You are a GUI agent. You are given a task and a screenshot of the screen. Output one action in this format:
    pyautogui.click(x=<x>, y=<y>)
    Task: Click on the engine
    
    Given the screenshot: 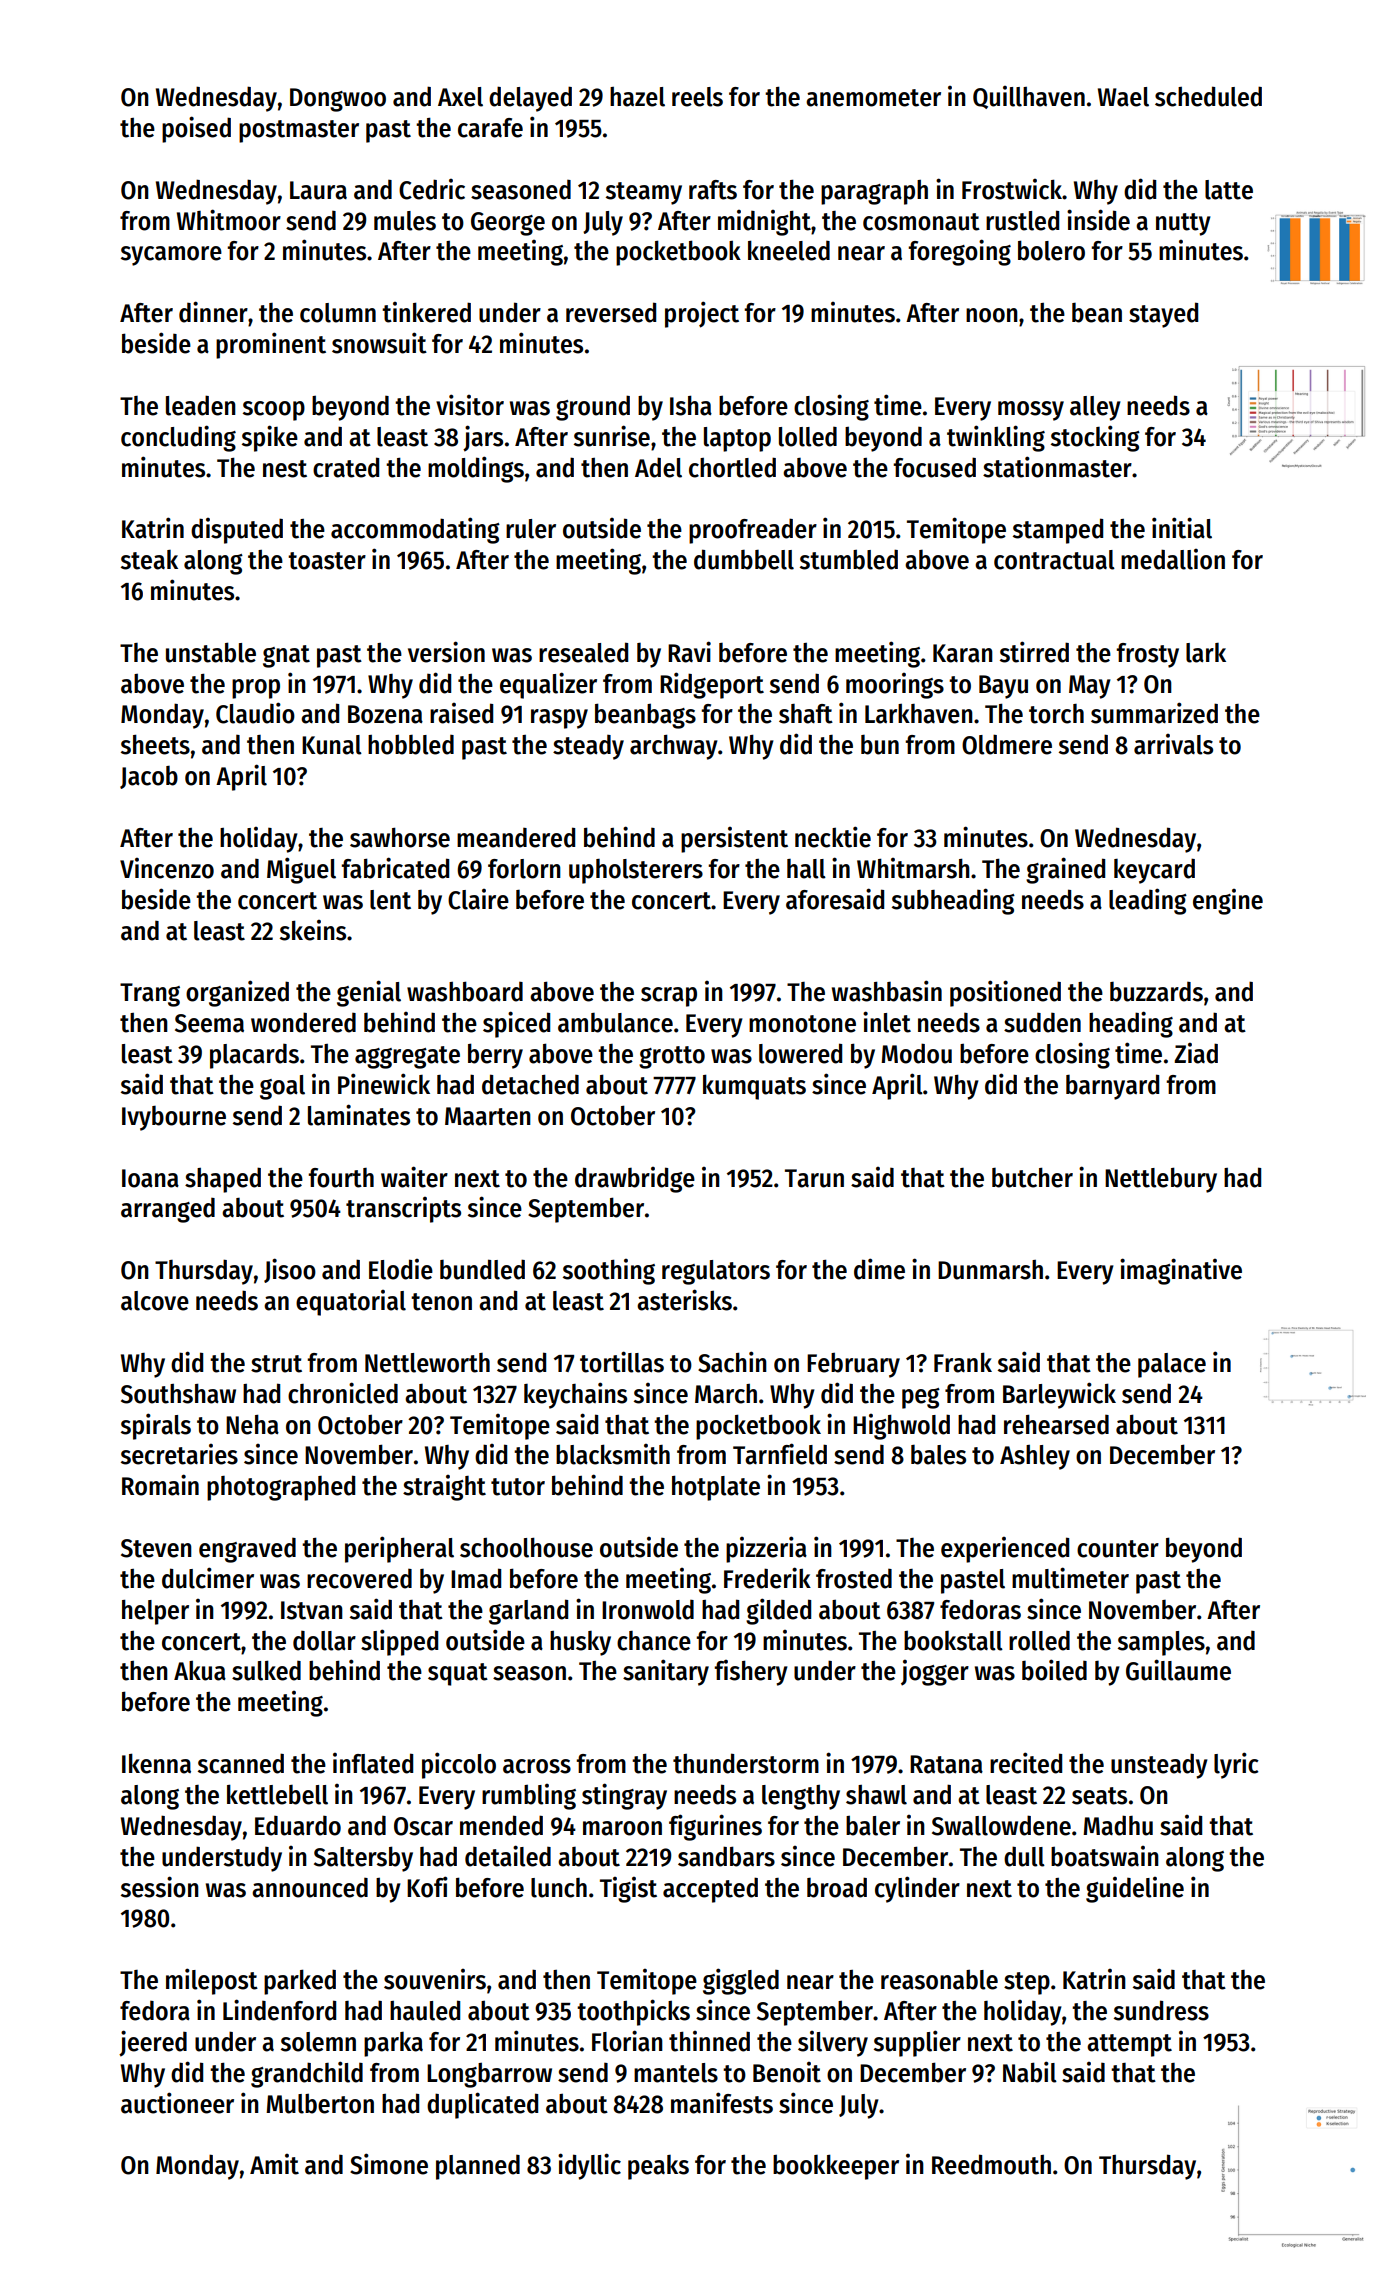 What is the action you would take?
    pyautogui.click(x=1228, y=902)
